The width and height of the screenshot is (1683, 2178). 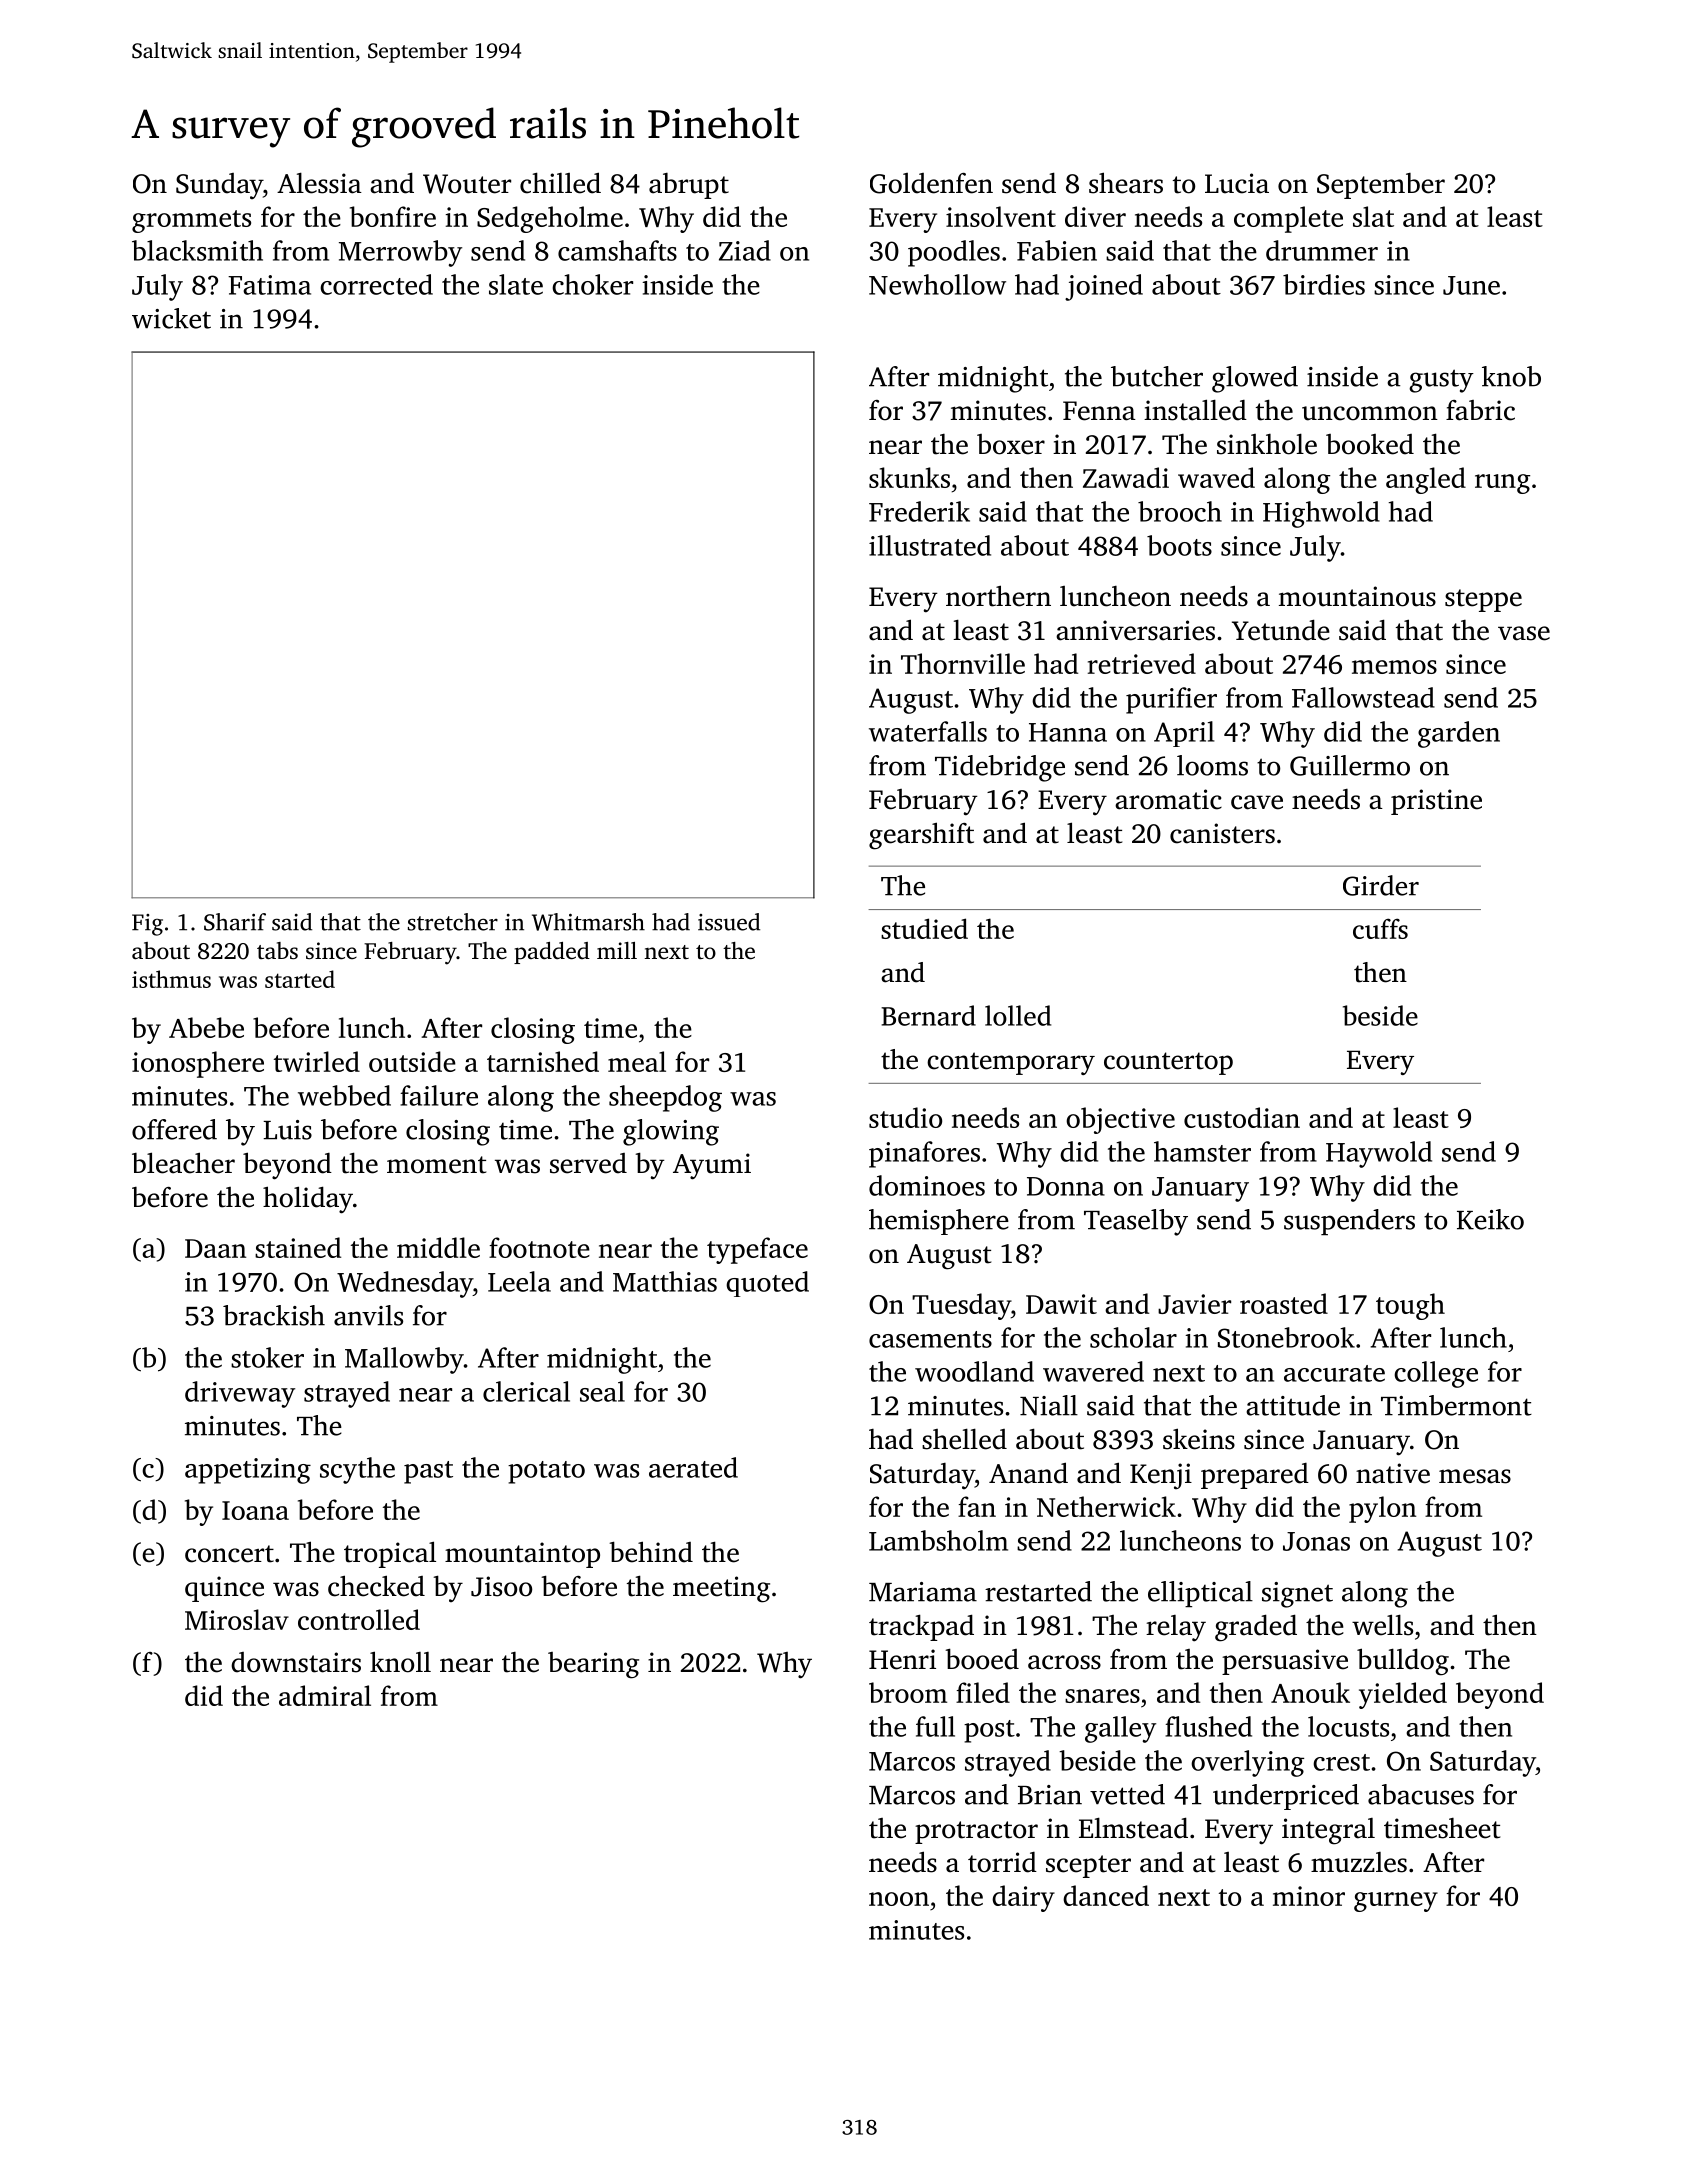 What do you see at coordinates (1421, 1794) in the screenshot?
I see `abacuses` at bounding box center [1421, 1794].
